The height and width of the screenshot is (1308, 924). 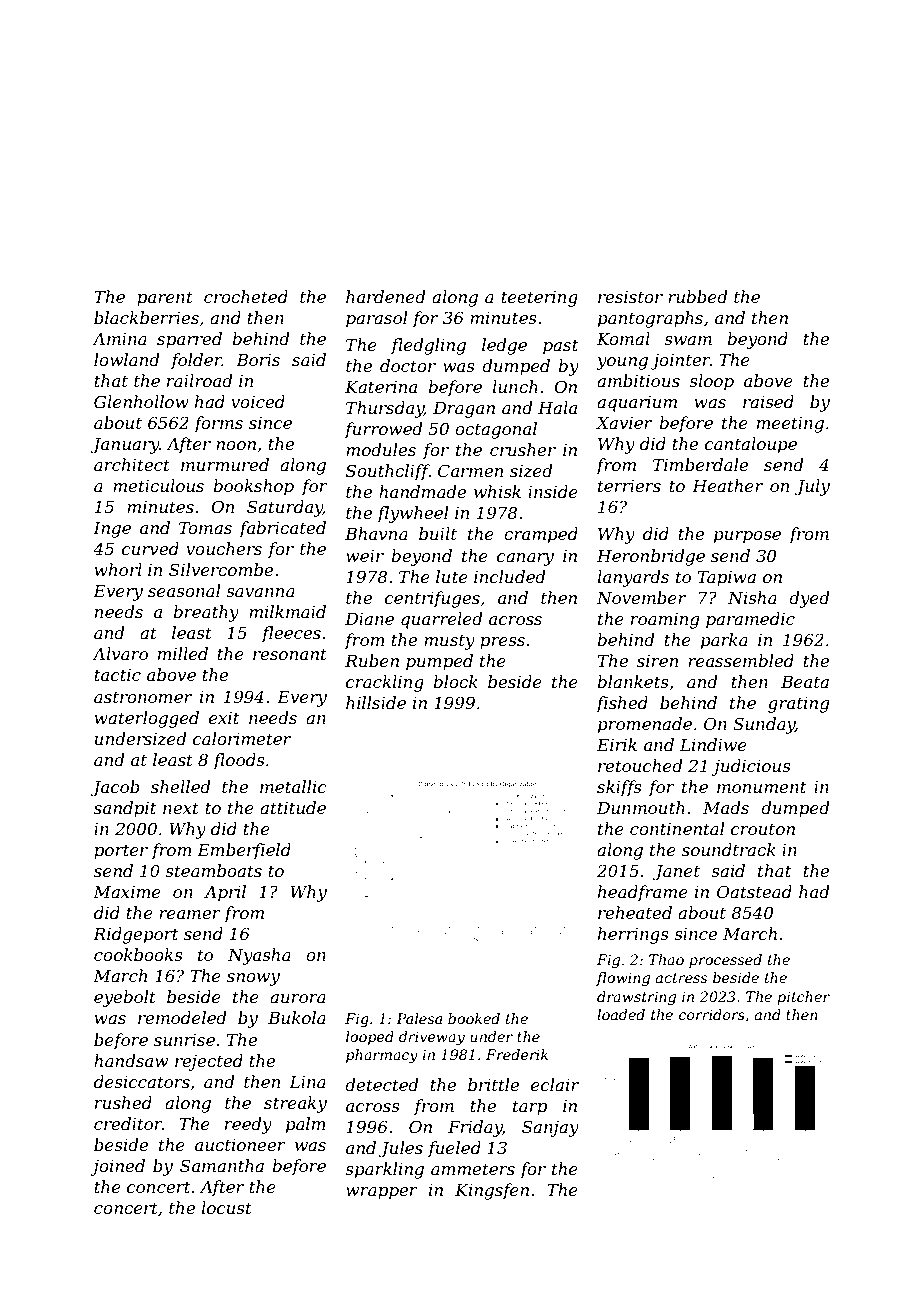 What do you see at coordinates (454, 1149) in the screenshot?
I see `fueled` at bounding box center [454, 1149].
